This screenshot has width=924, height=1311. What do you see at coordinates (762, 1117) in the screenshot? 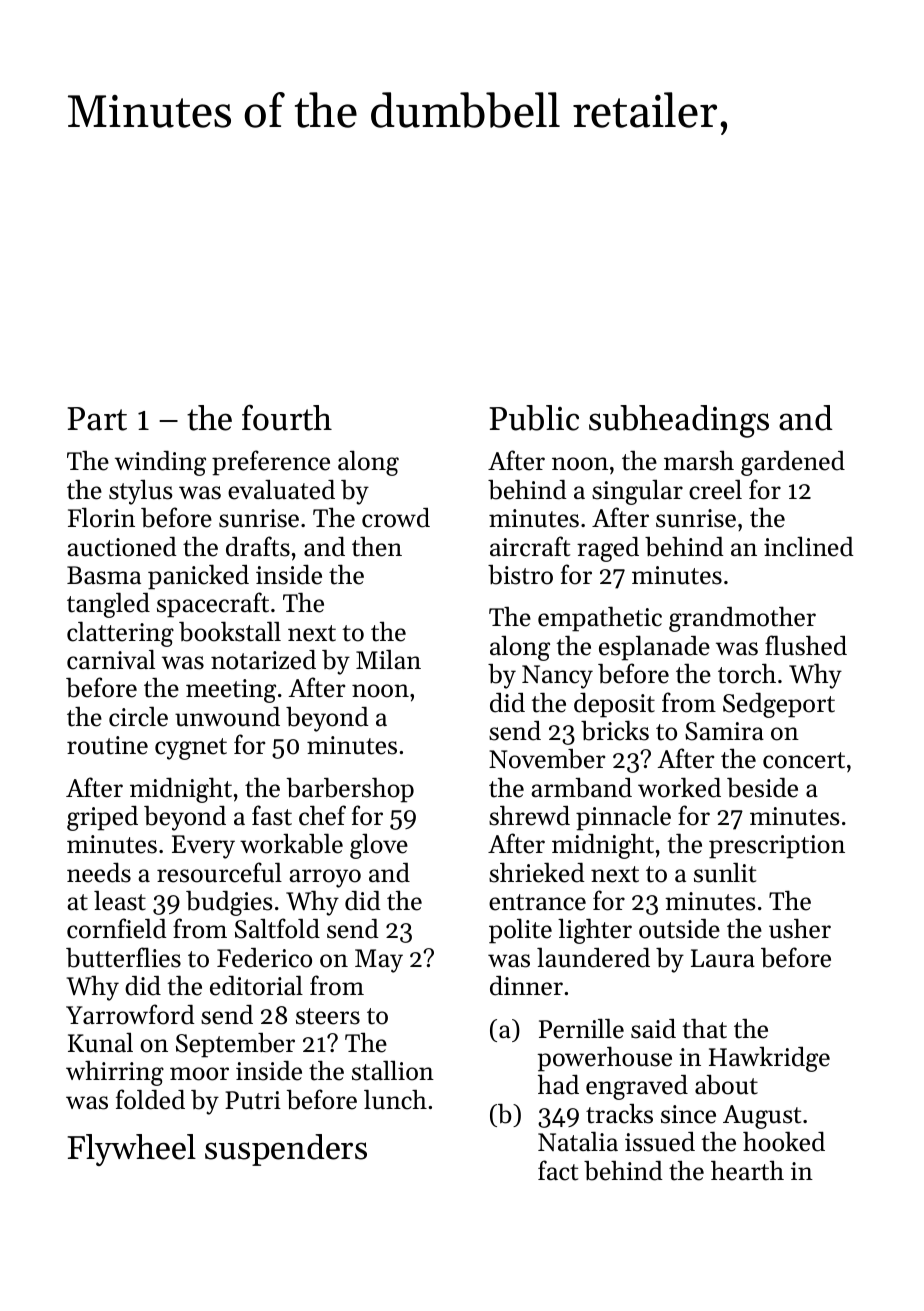
I see `August` at bounding box center [762, 1117].
